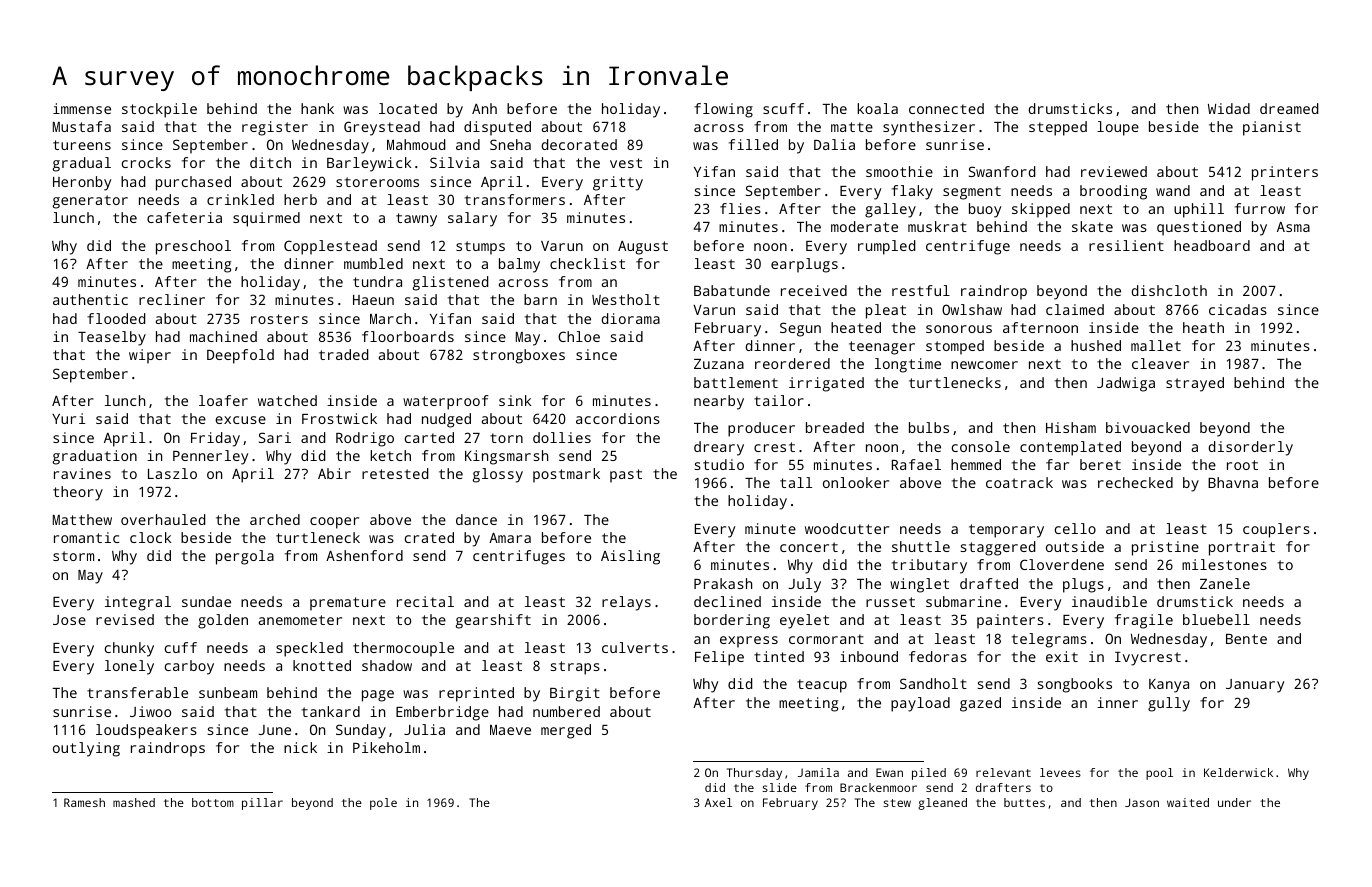  Describe the element at coordinates (116, 318) in the document. I see `flooded` at that location.
